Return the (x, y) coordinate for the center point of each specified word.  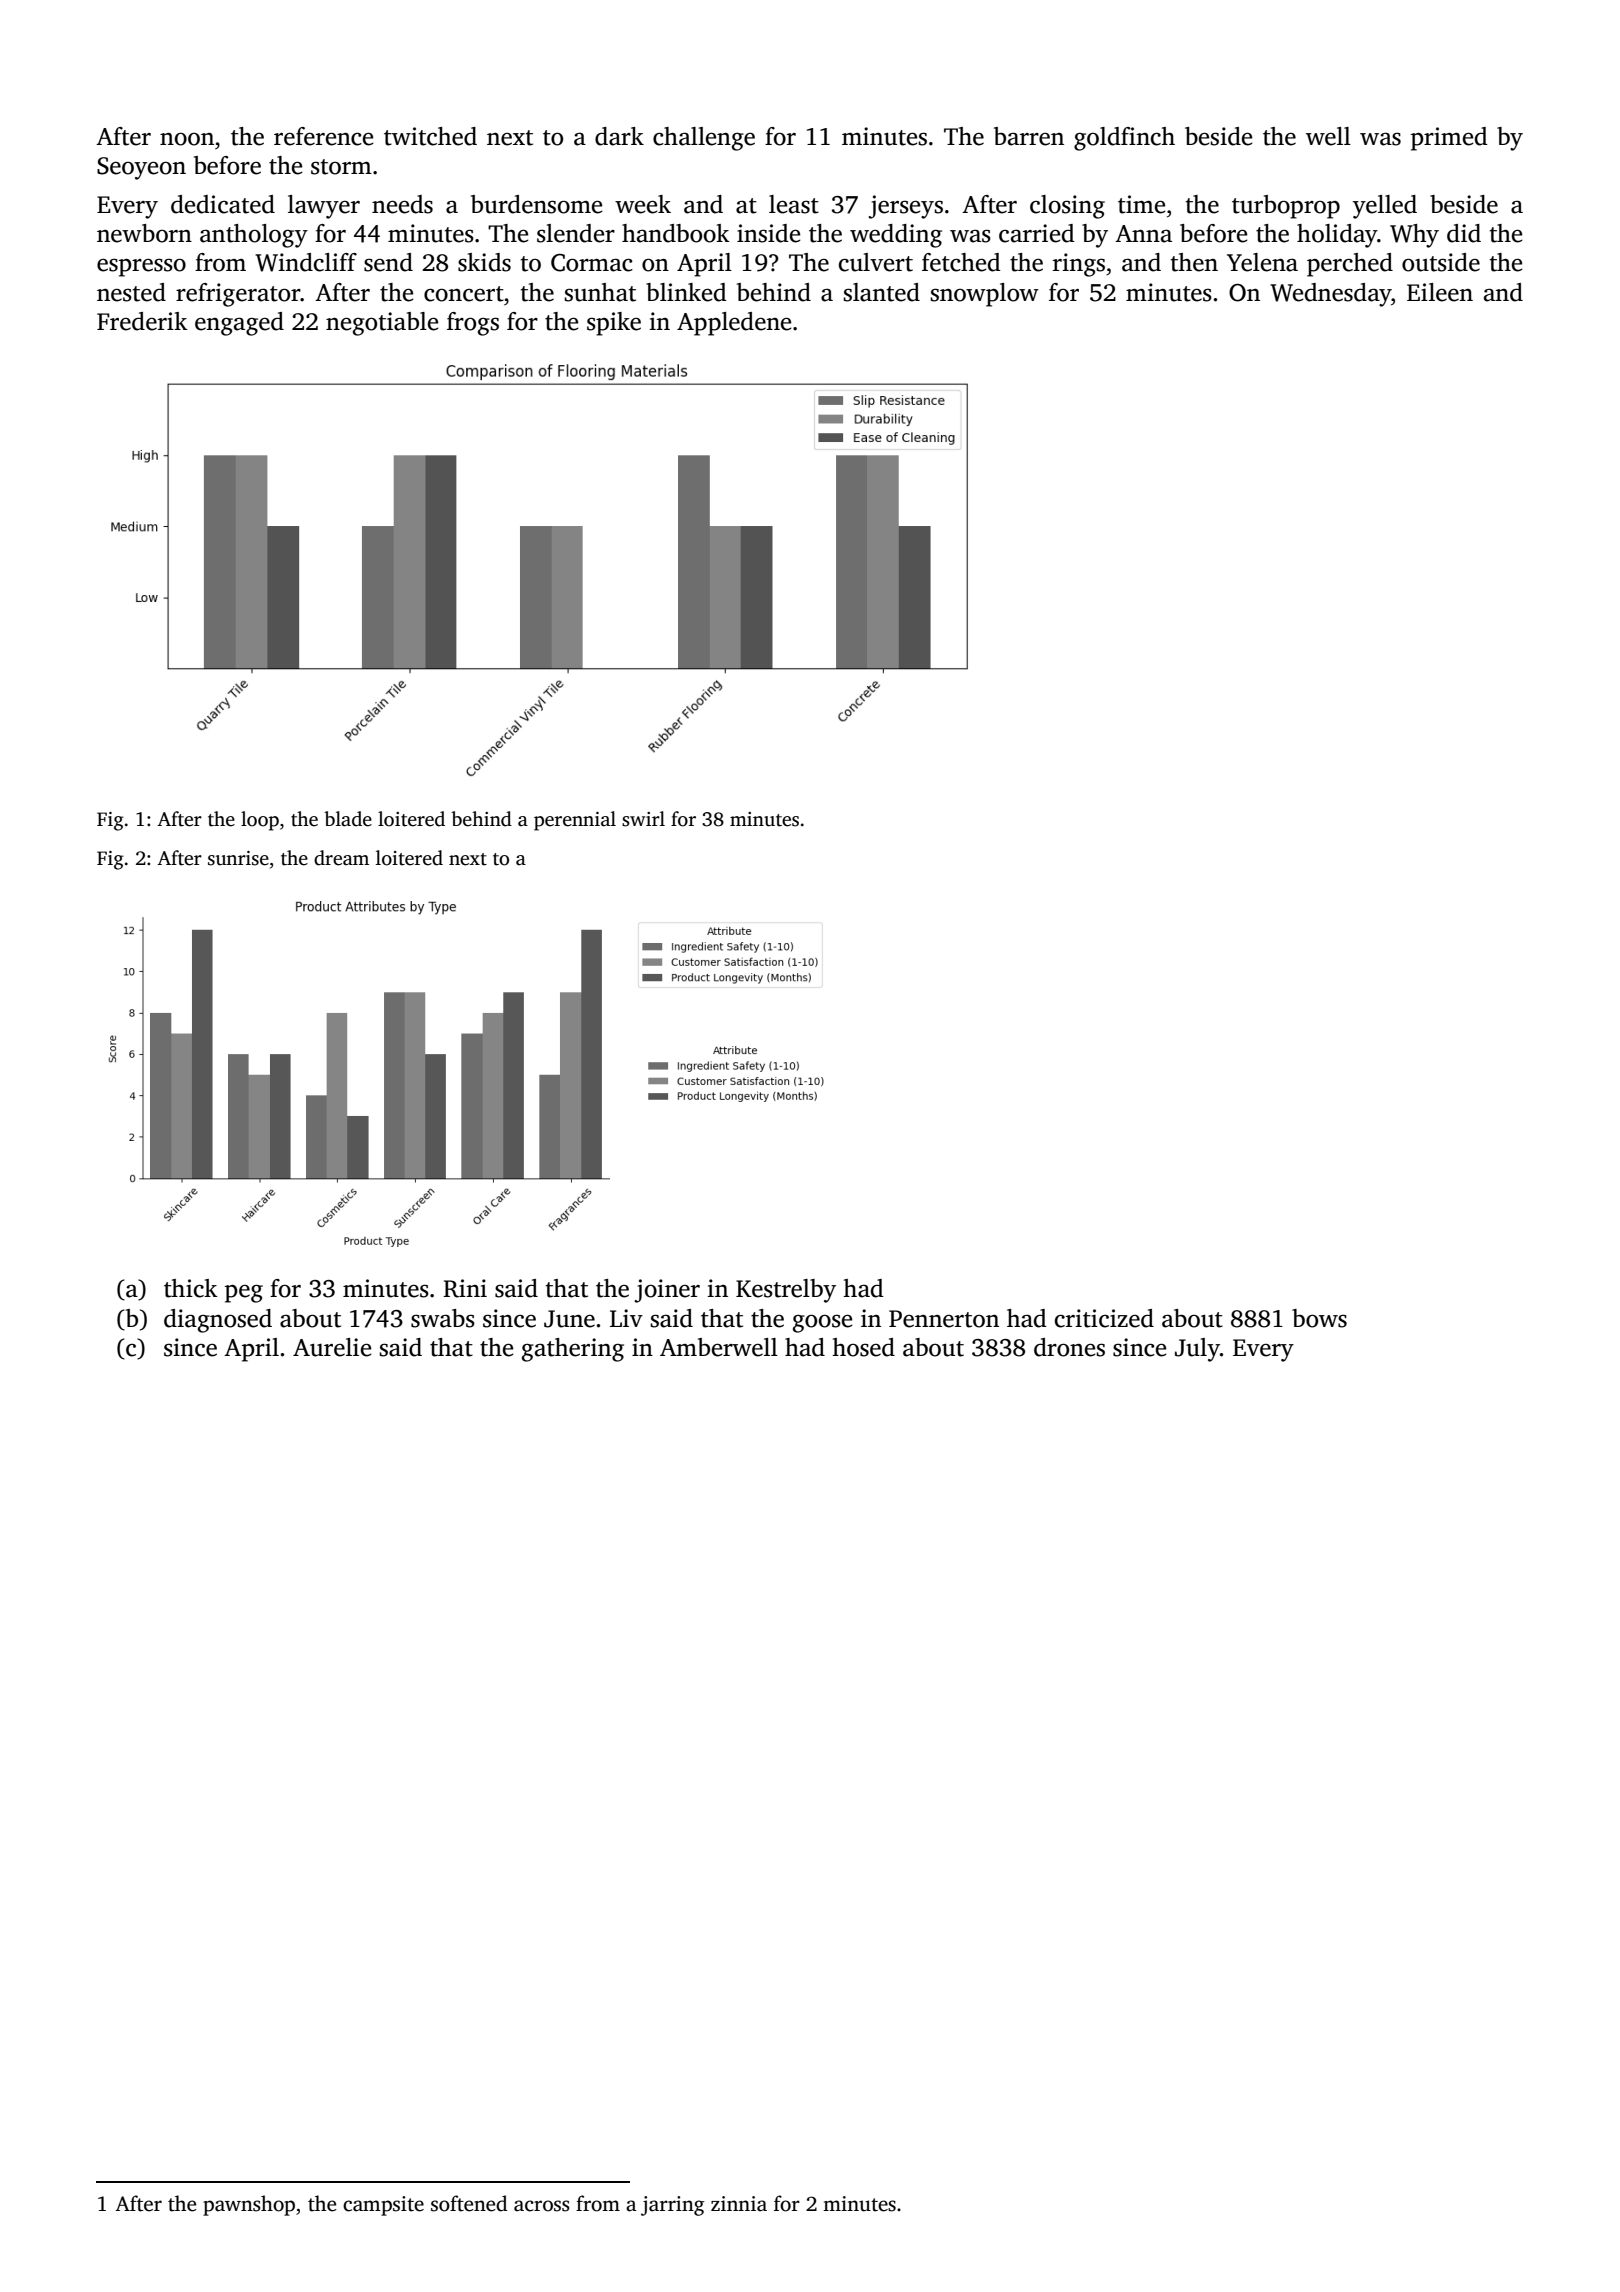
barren (1029, 136)
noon (187, 139)
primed (1449, 139)
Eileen (1440, 292)
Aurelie (332, 1347)
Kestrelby (786, 1291)
